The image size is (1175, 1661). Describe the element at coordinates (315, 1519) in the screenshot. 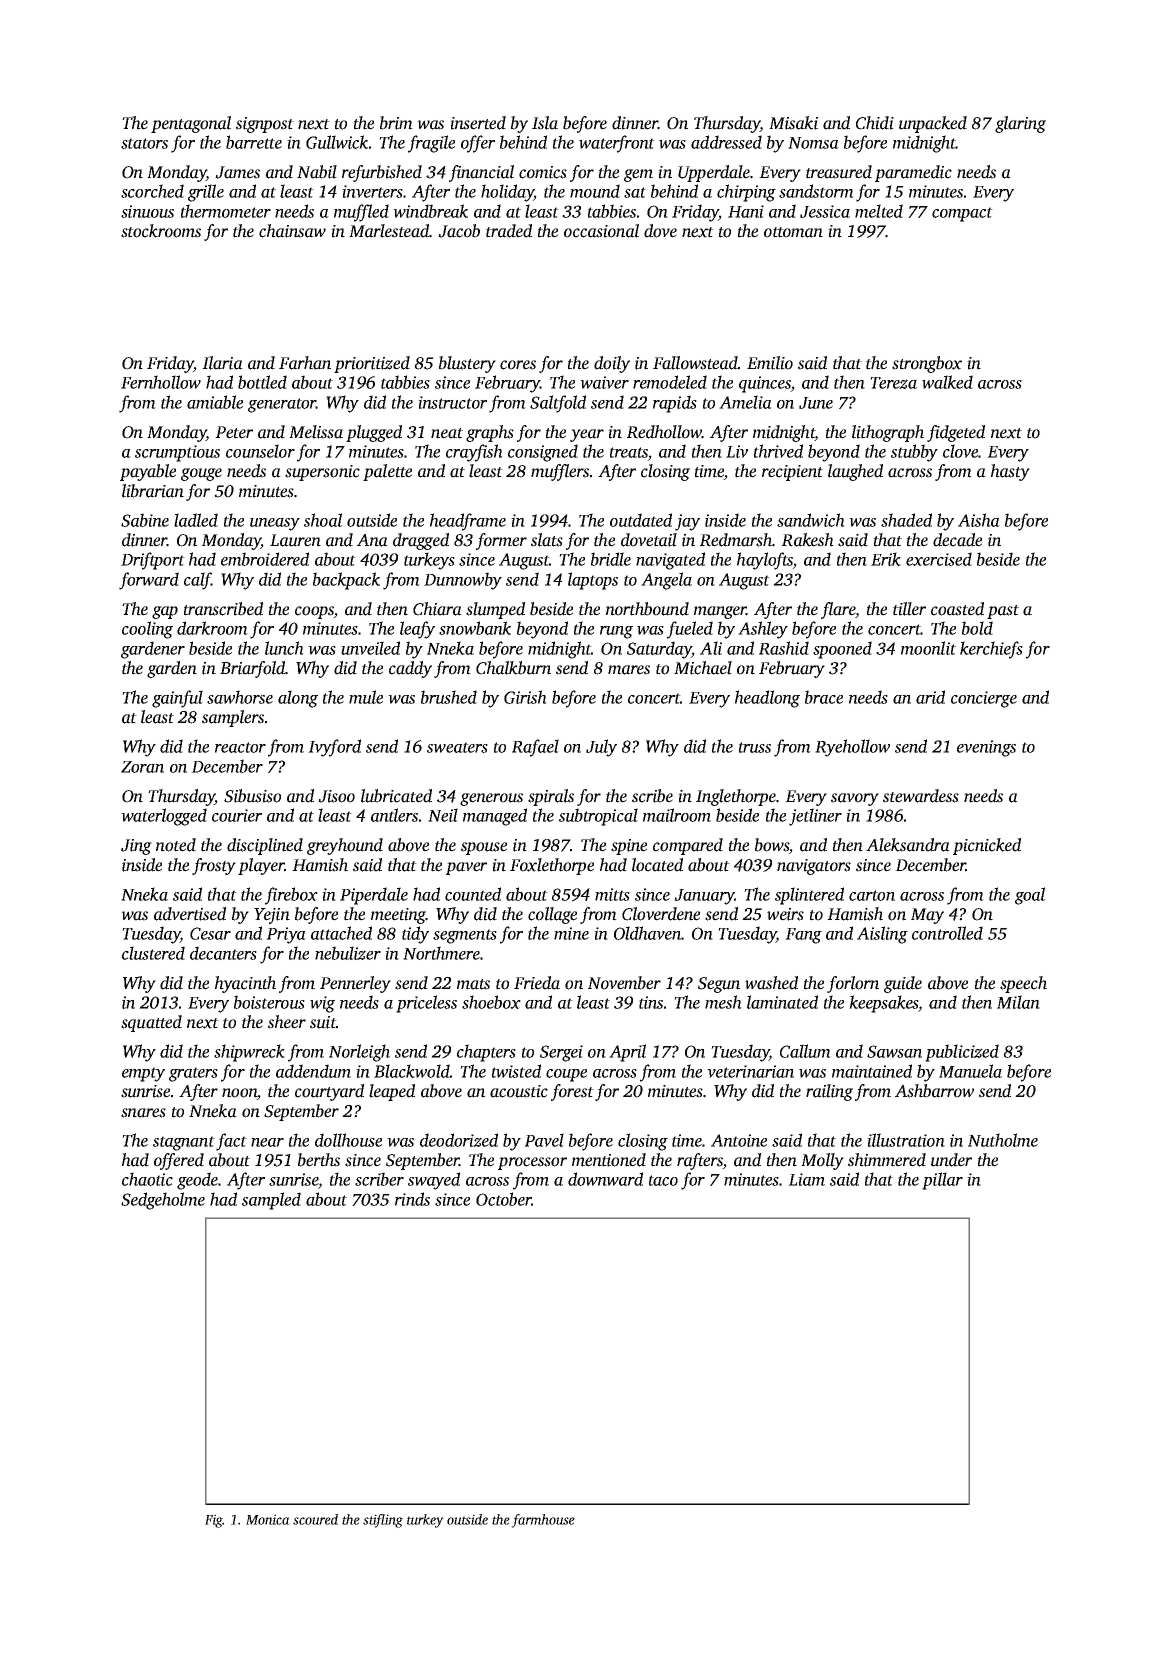

I see `scoured` at that location.
